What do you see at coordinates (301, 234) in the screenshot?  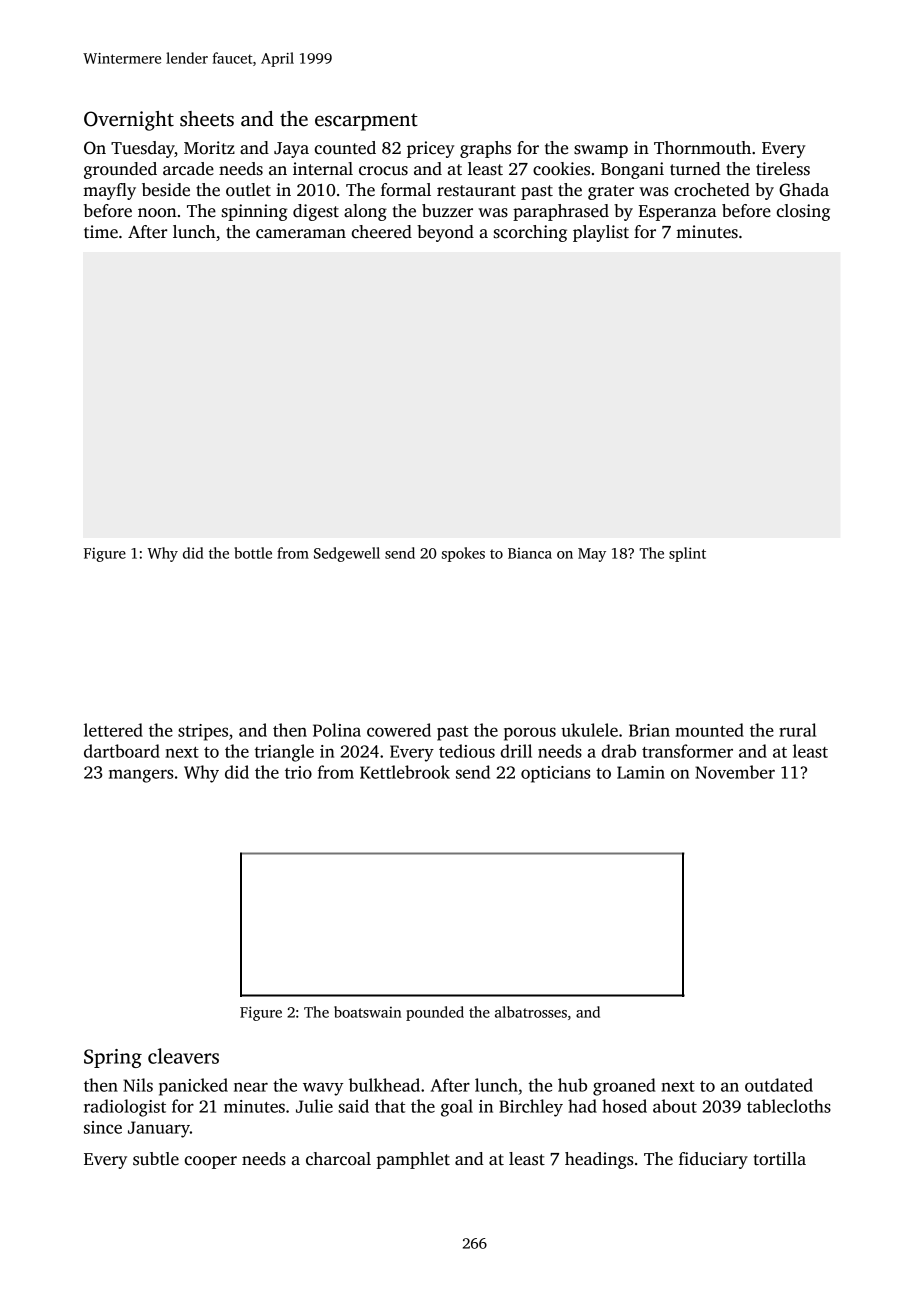 I see `cameraman` at bounding box center [301, 234].
